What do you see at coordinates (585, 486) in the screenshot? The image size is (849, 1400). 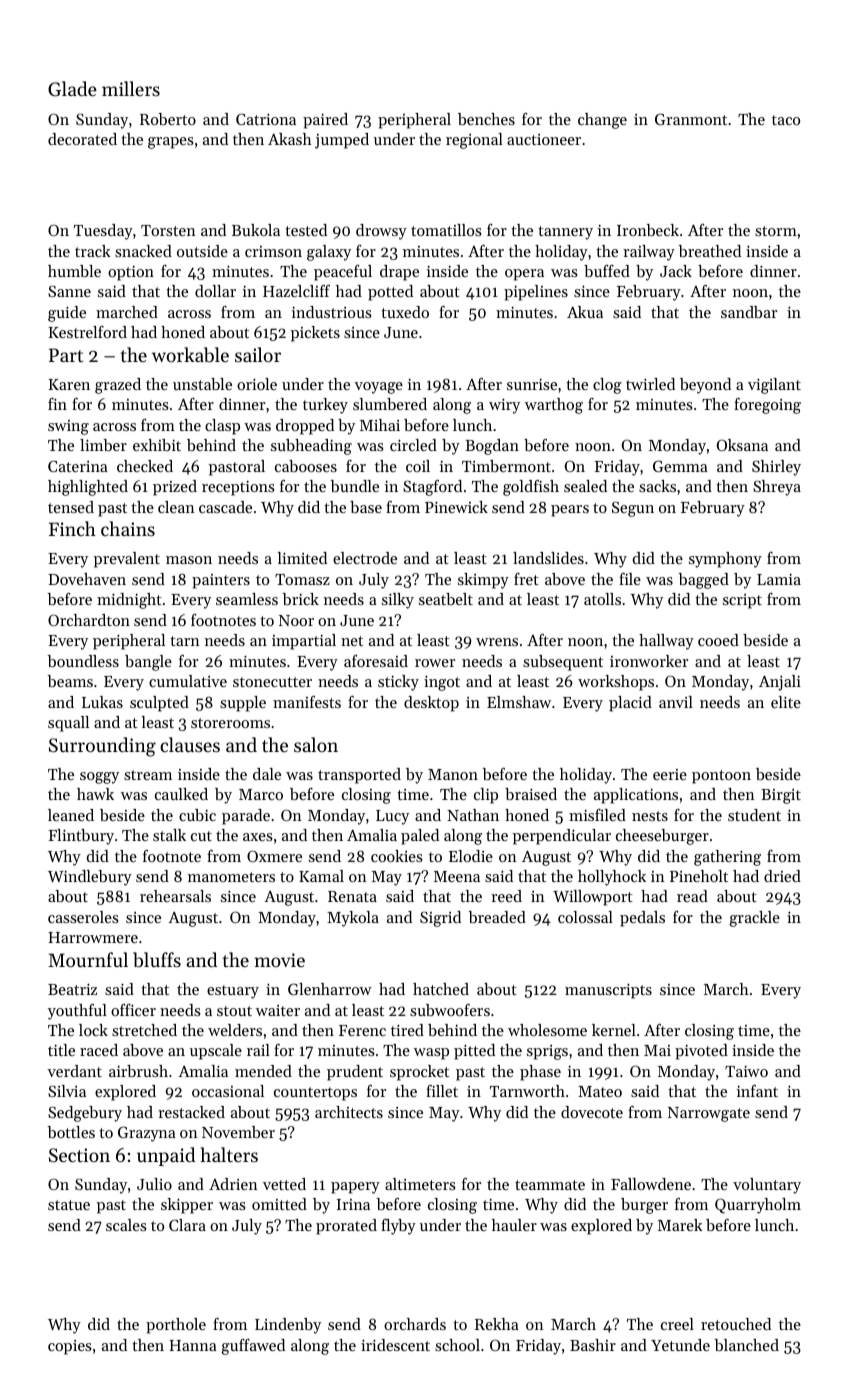 I see `sealed` at bounding box center [585, 486].
